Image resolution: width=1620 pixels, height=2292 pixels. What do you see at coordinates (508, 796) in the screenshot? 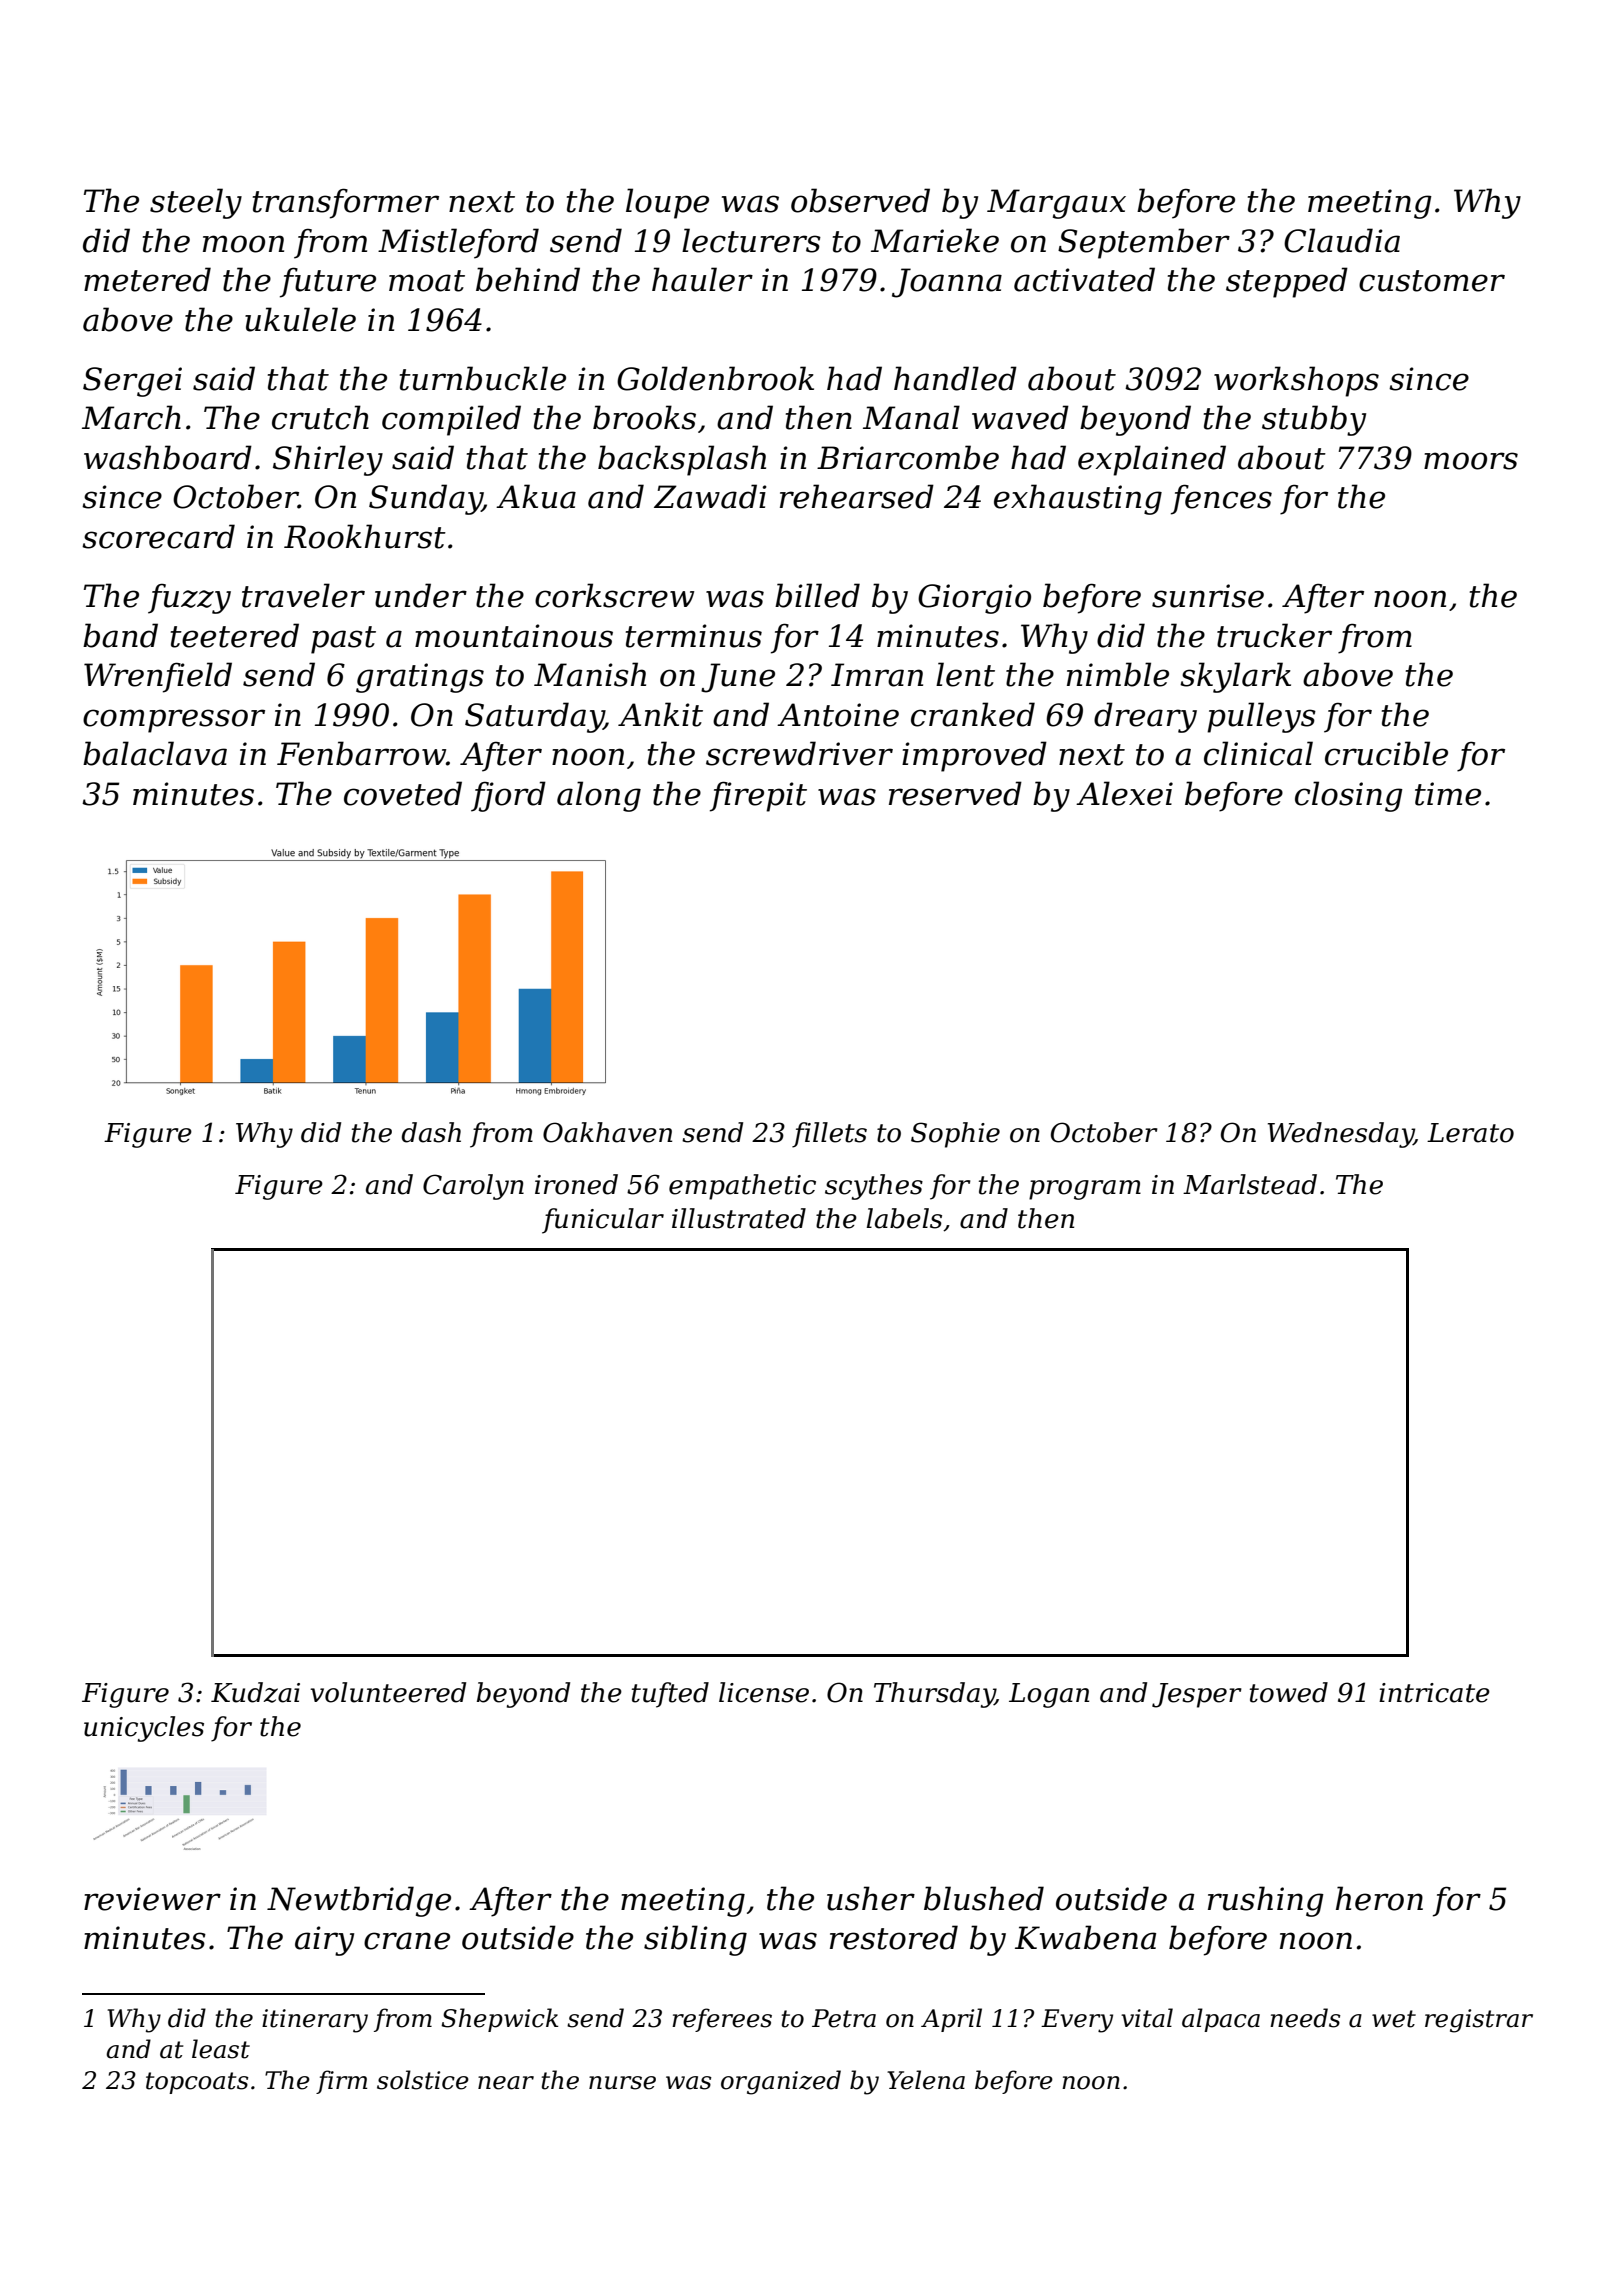
I see `fjord` at bounding box center [508, 796].
